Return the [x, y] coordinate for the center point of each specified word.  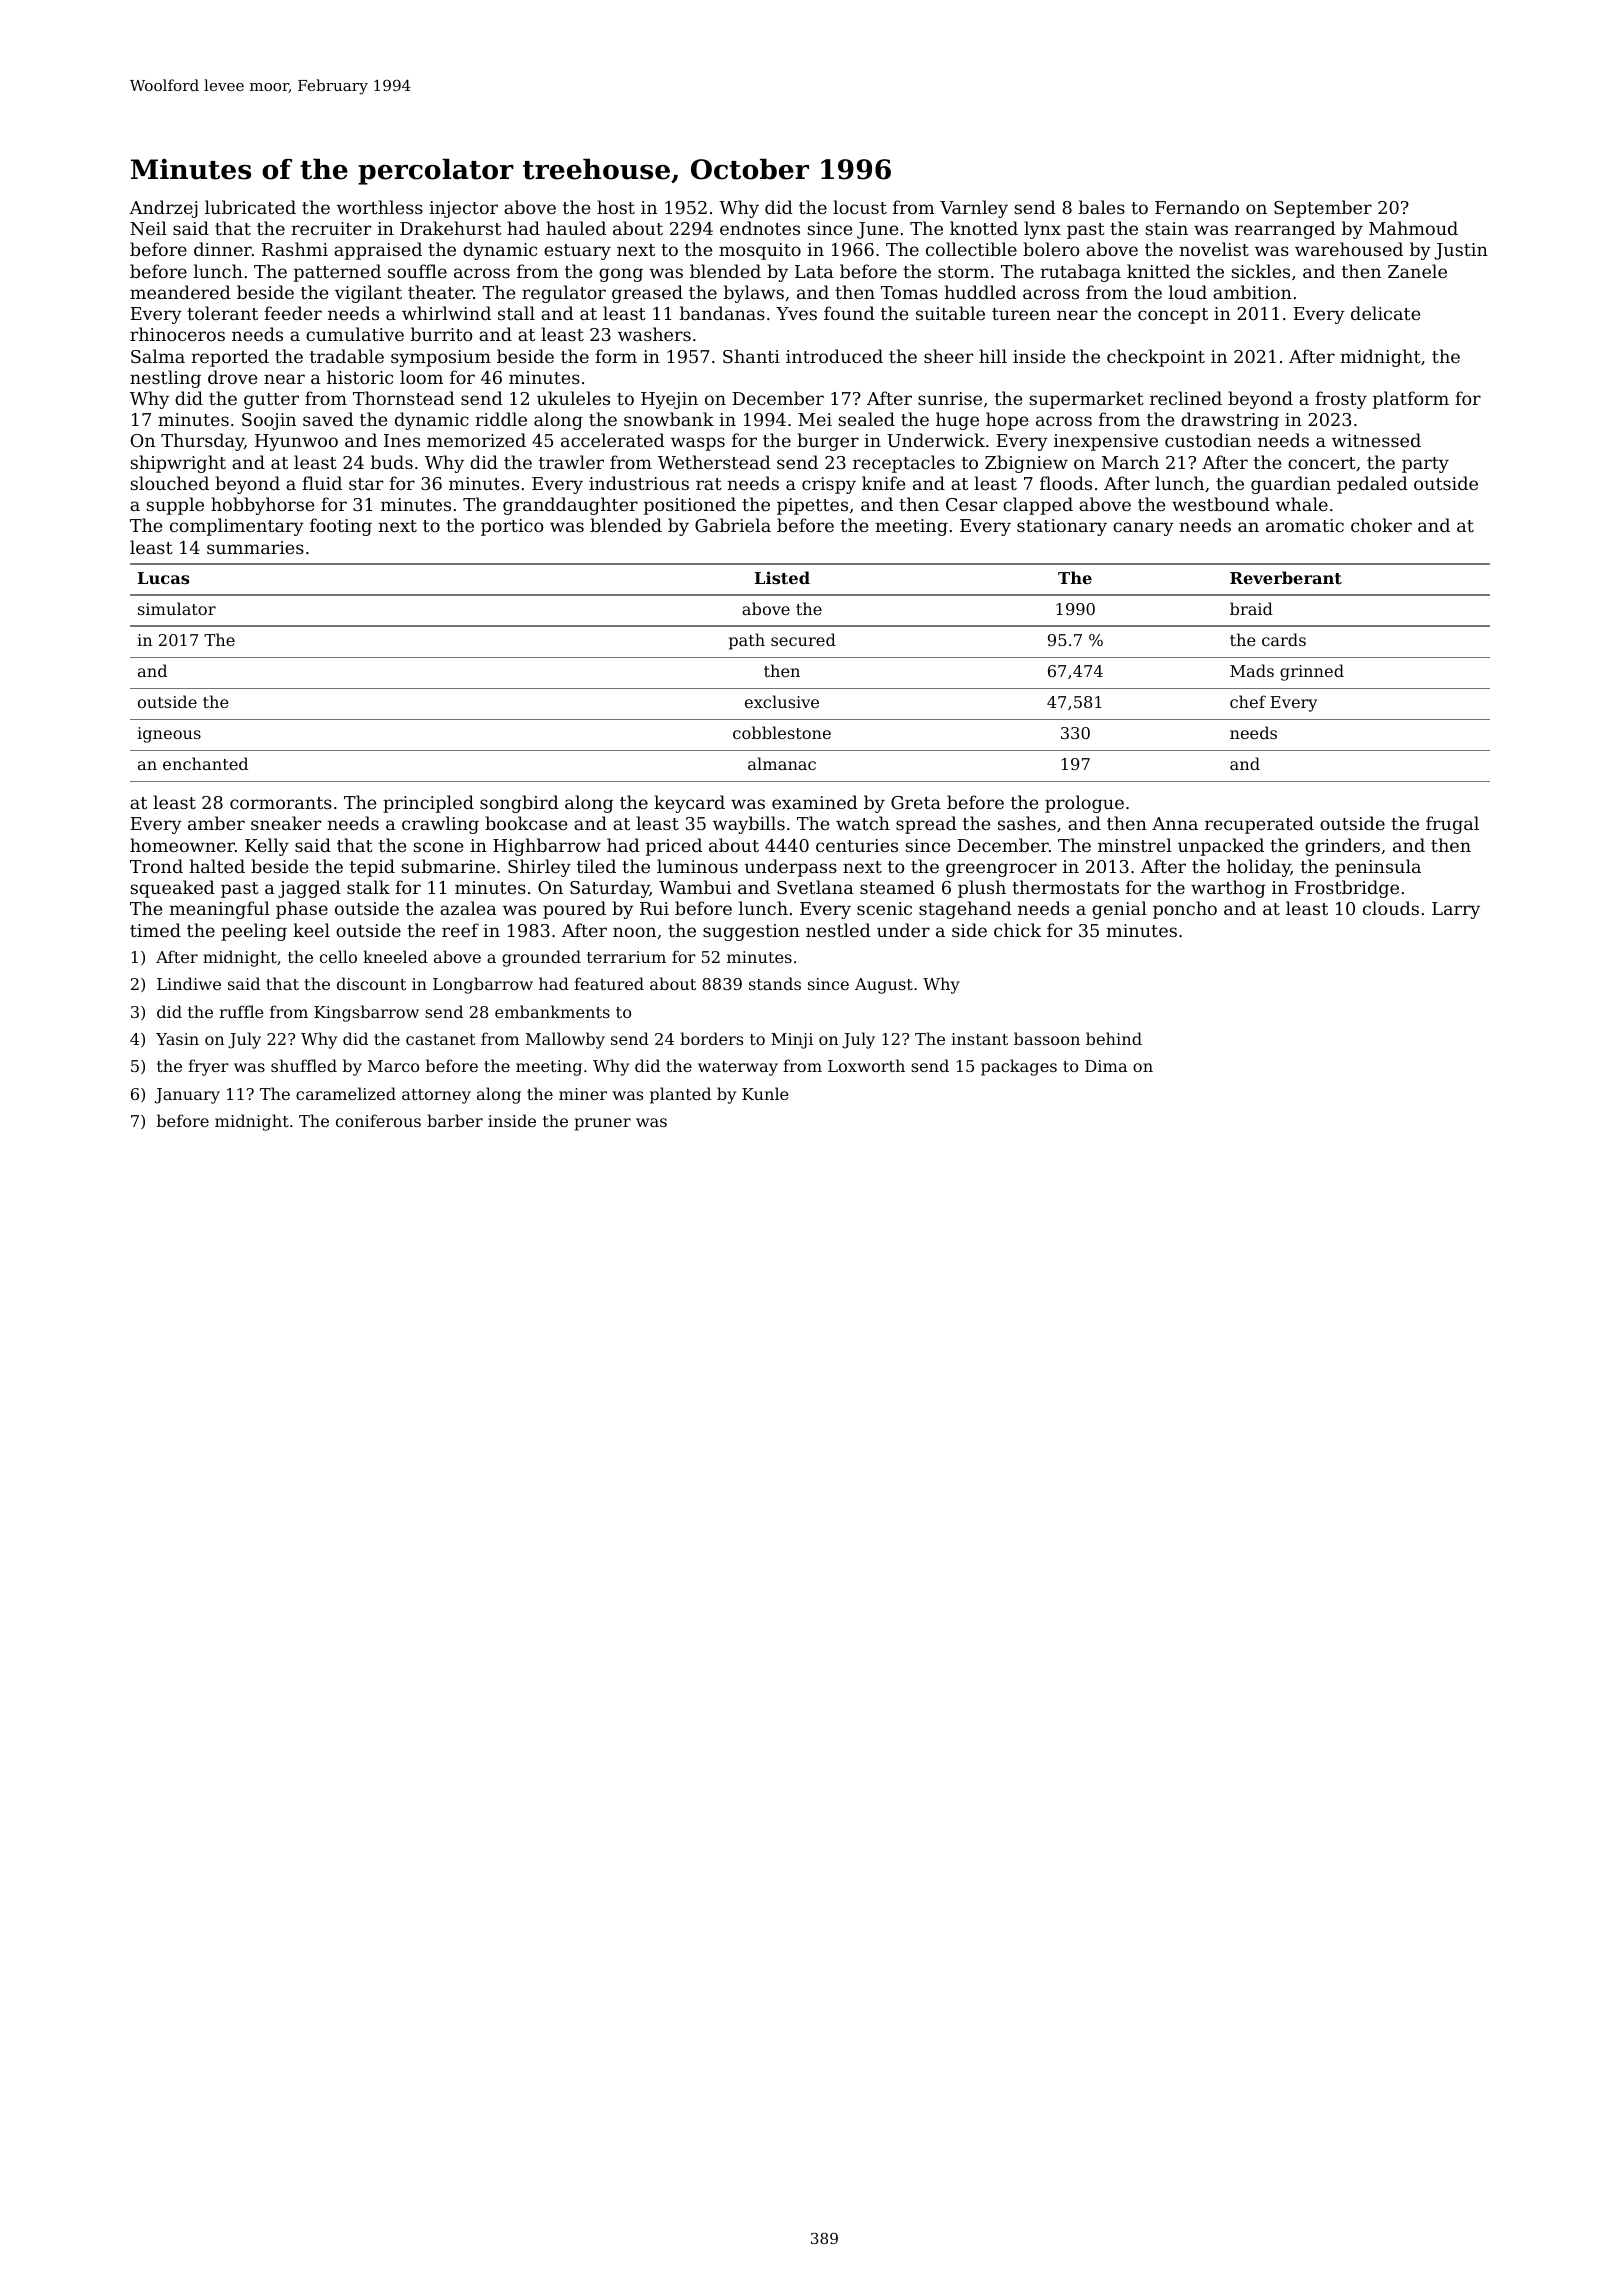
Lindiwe [189, 983]
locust [860, 207]
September [1323, 209]
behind [1114, 1038]
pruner [603, 1124]
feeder [293, 313]
